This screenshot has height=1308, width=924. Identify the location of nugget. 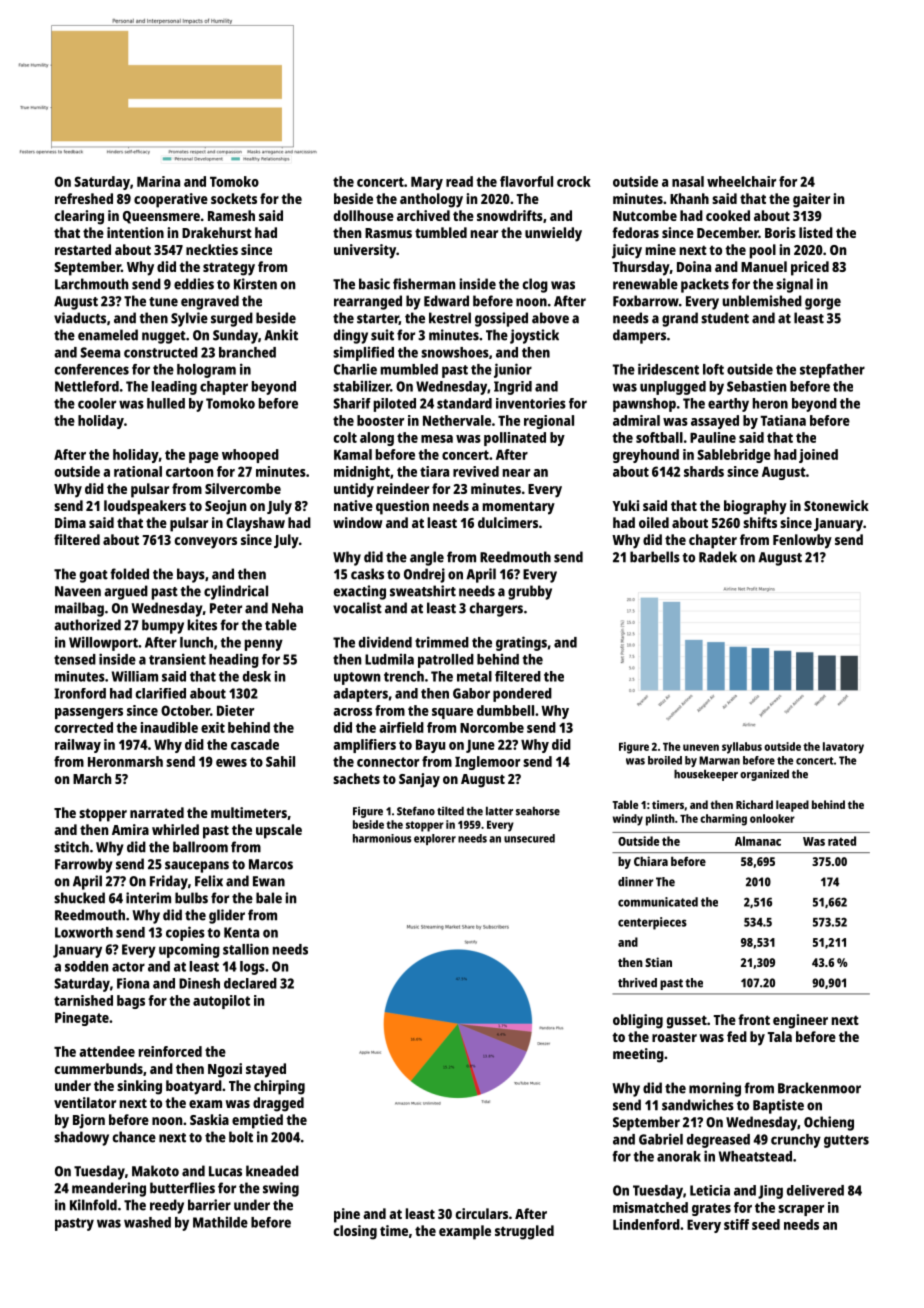
(164, 337).
